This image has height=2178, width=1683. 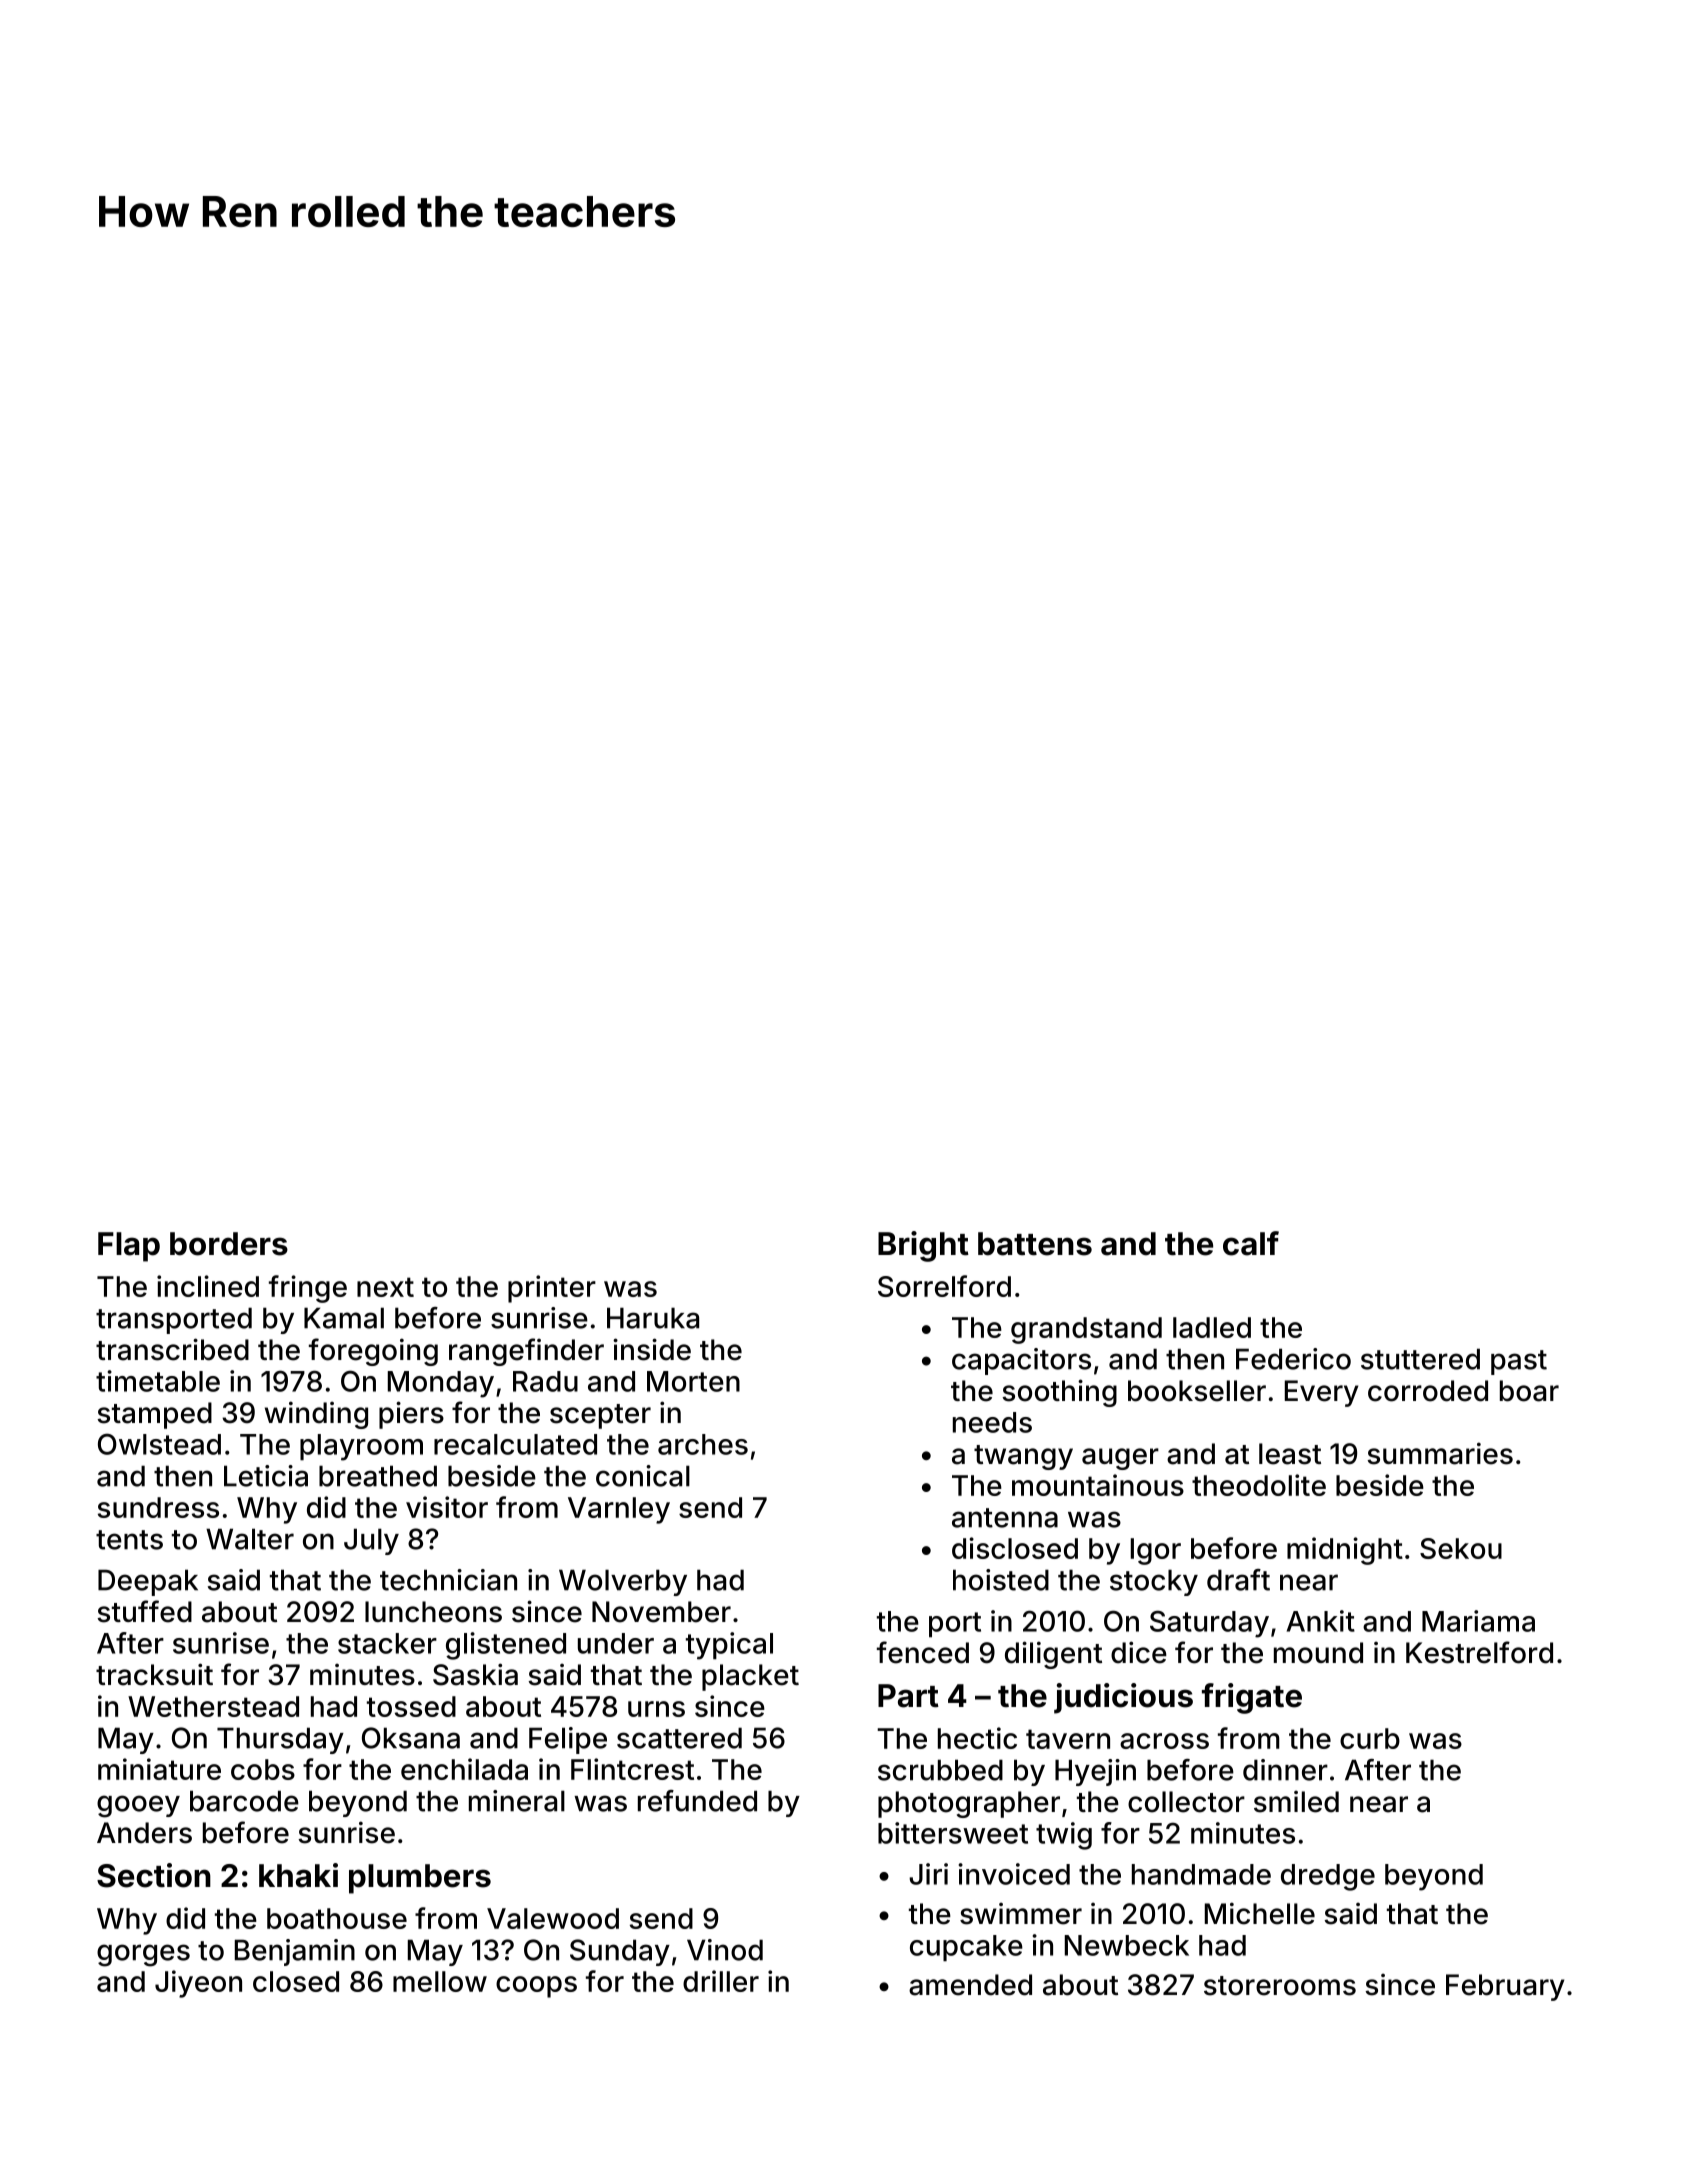 What do you see at coordinates (440, 1981) in the image?
I see `mellow` at bounding box center [440, 1981].
